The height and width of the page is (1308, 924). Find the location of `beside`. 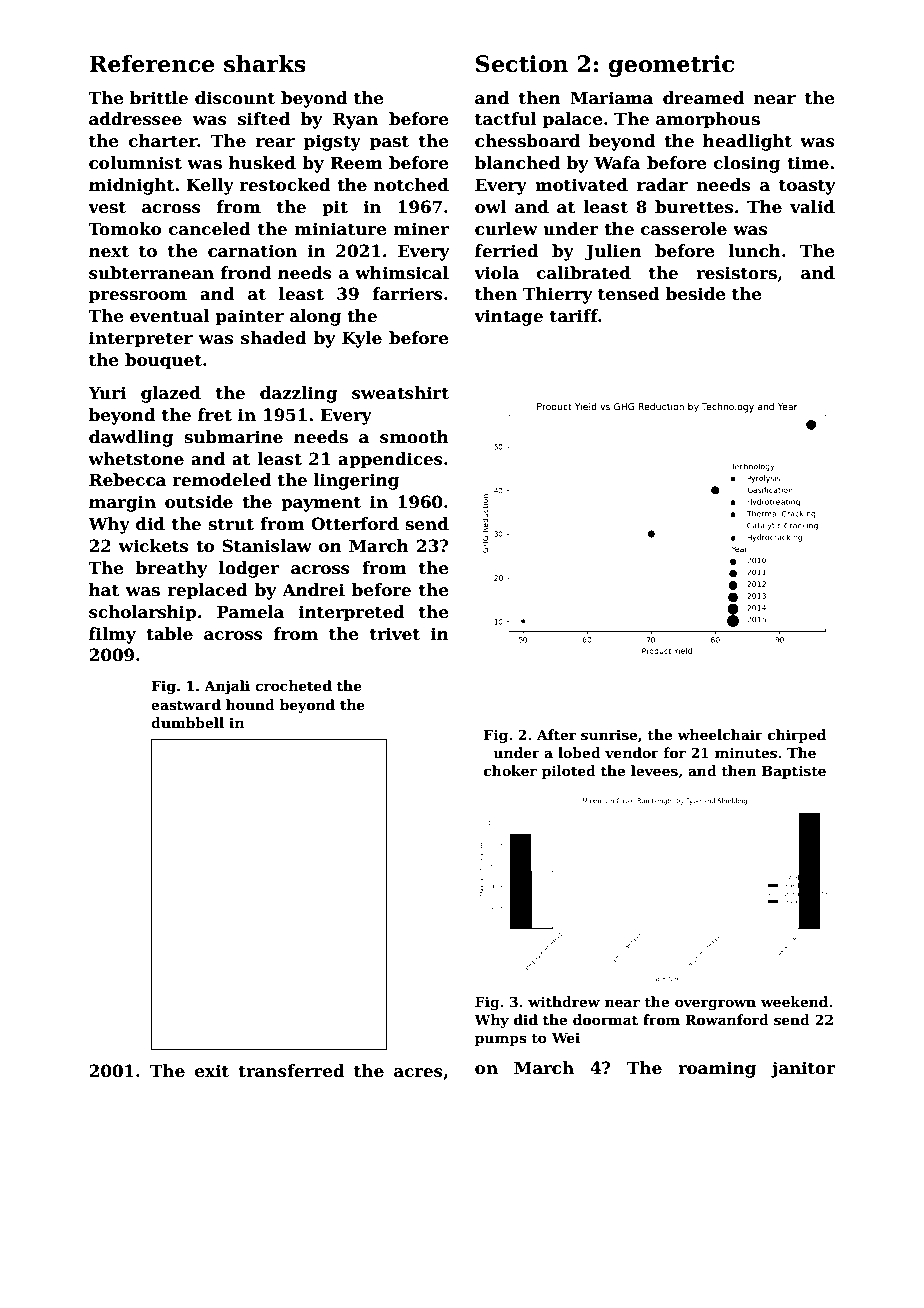

beside is located at coordinates (695, 294).
